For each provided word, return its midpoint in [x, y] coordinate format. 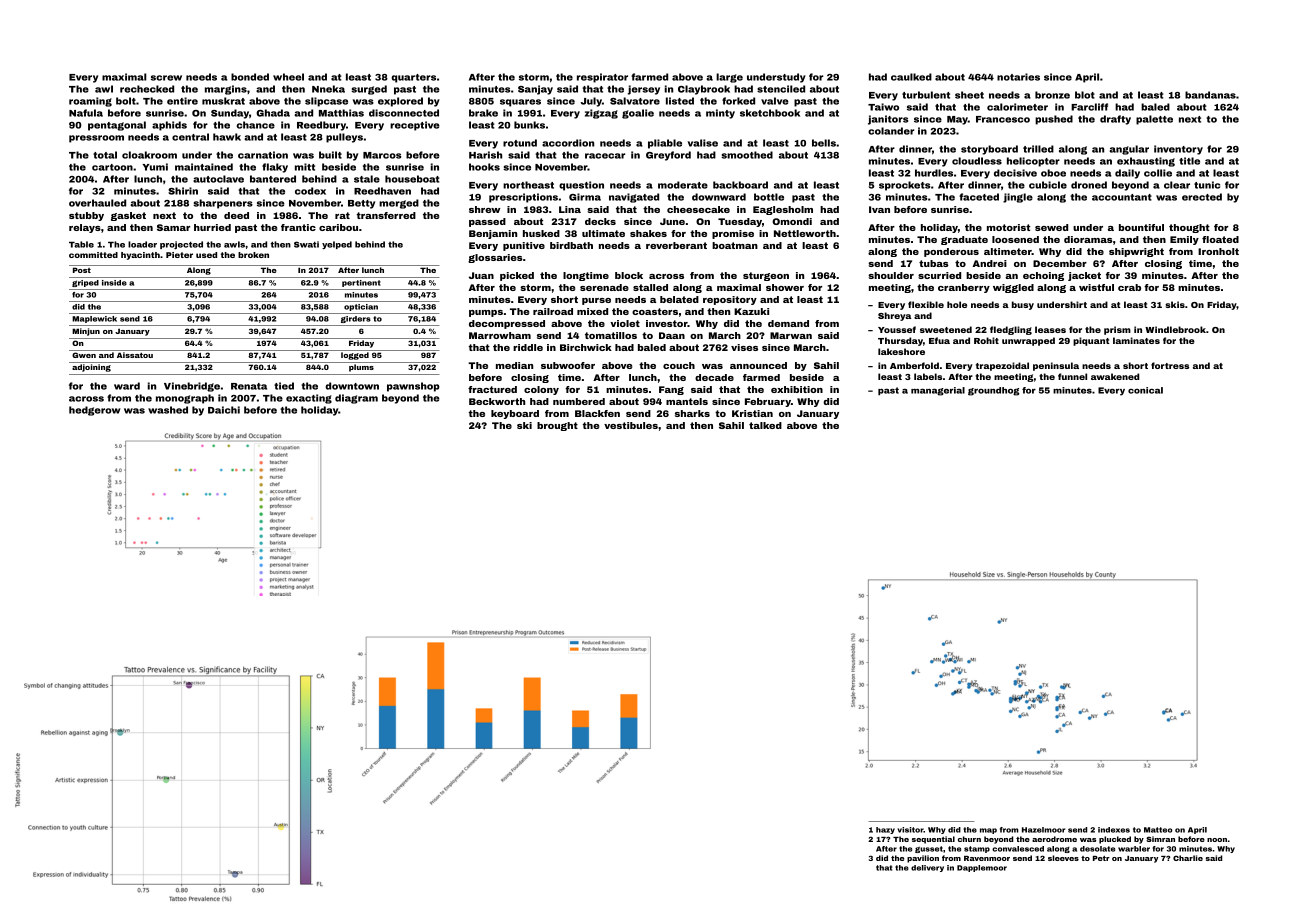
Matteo [1158, 830]
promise [733, 234]
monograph [185, 399]
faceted [979, 197]
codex [310, 191]
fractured [492, 389]
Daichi [224, 410]
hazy [885, 830]
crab [1129, 287]
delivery [927, 868]
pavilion [923, 859]
